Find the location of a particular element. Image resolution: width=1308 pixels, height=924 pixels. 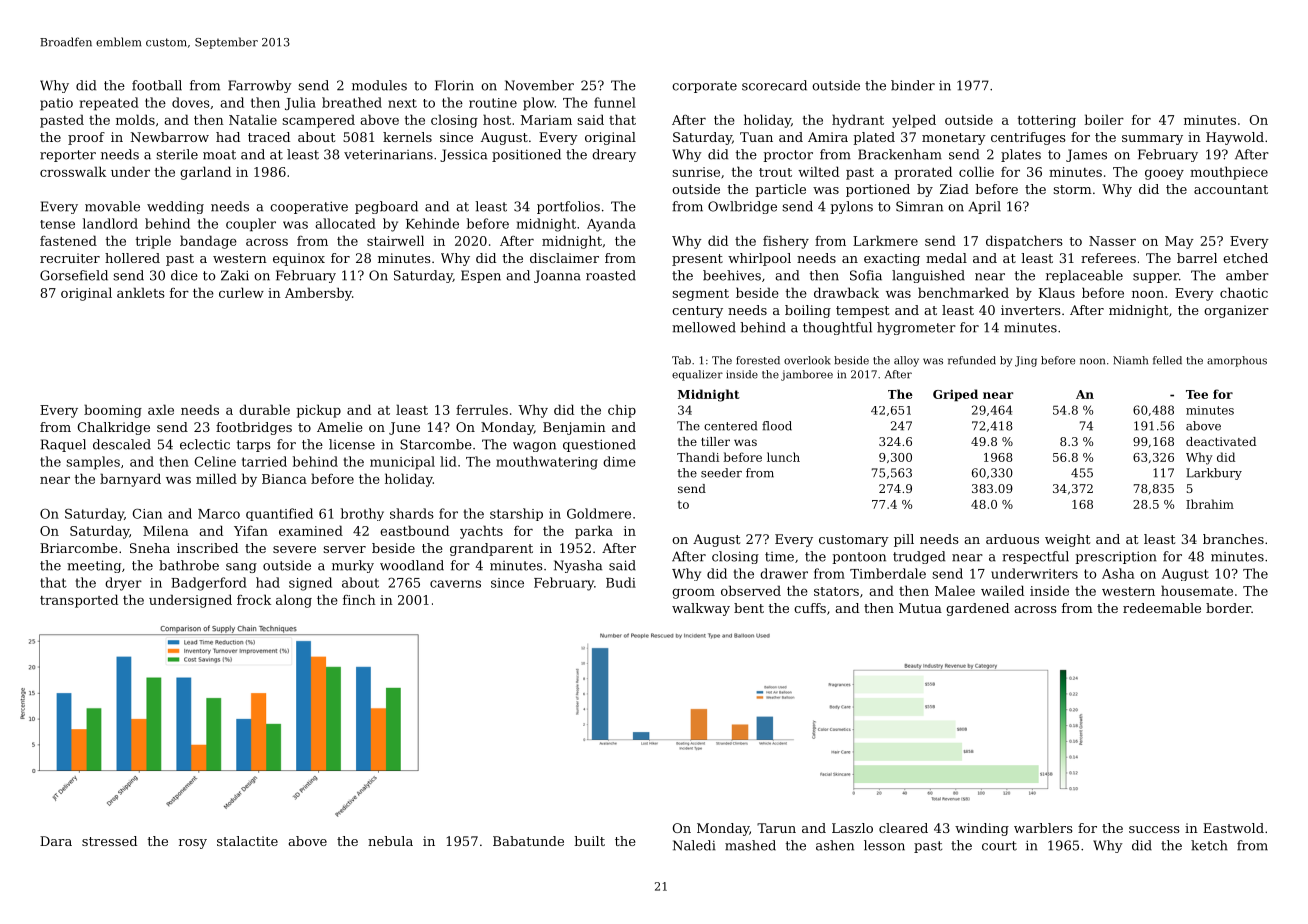

boiler is located at coordinates (1104, 119).
